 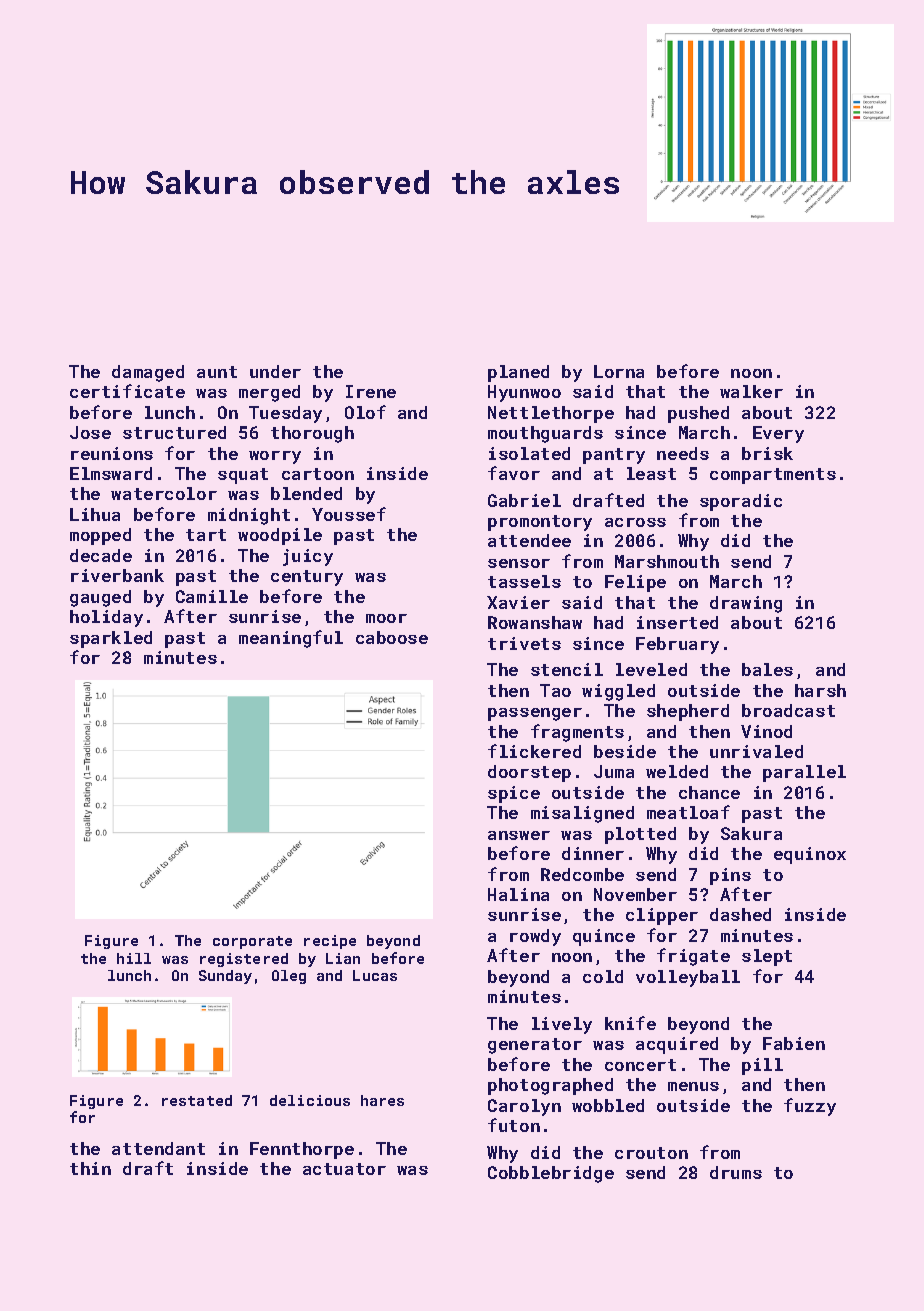 I want to click on Xavier, so click(x=518, y=602).
